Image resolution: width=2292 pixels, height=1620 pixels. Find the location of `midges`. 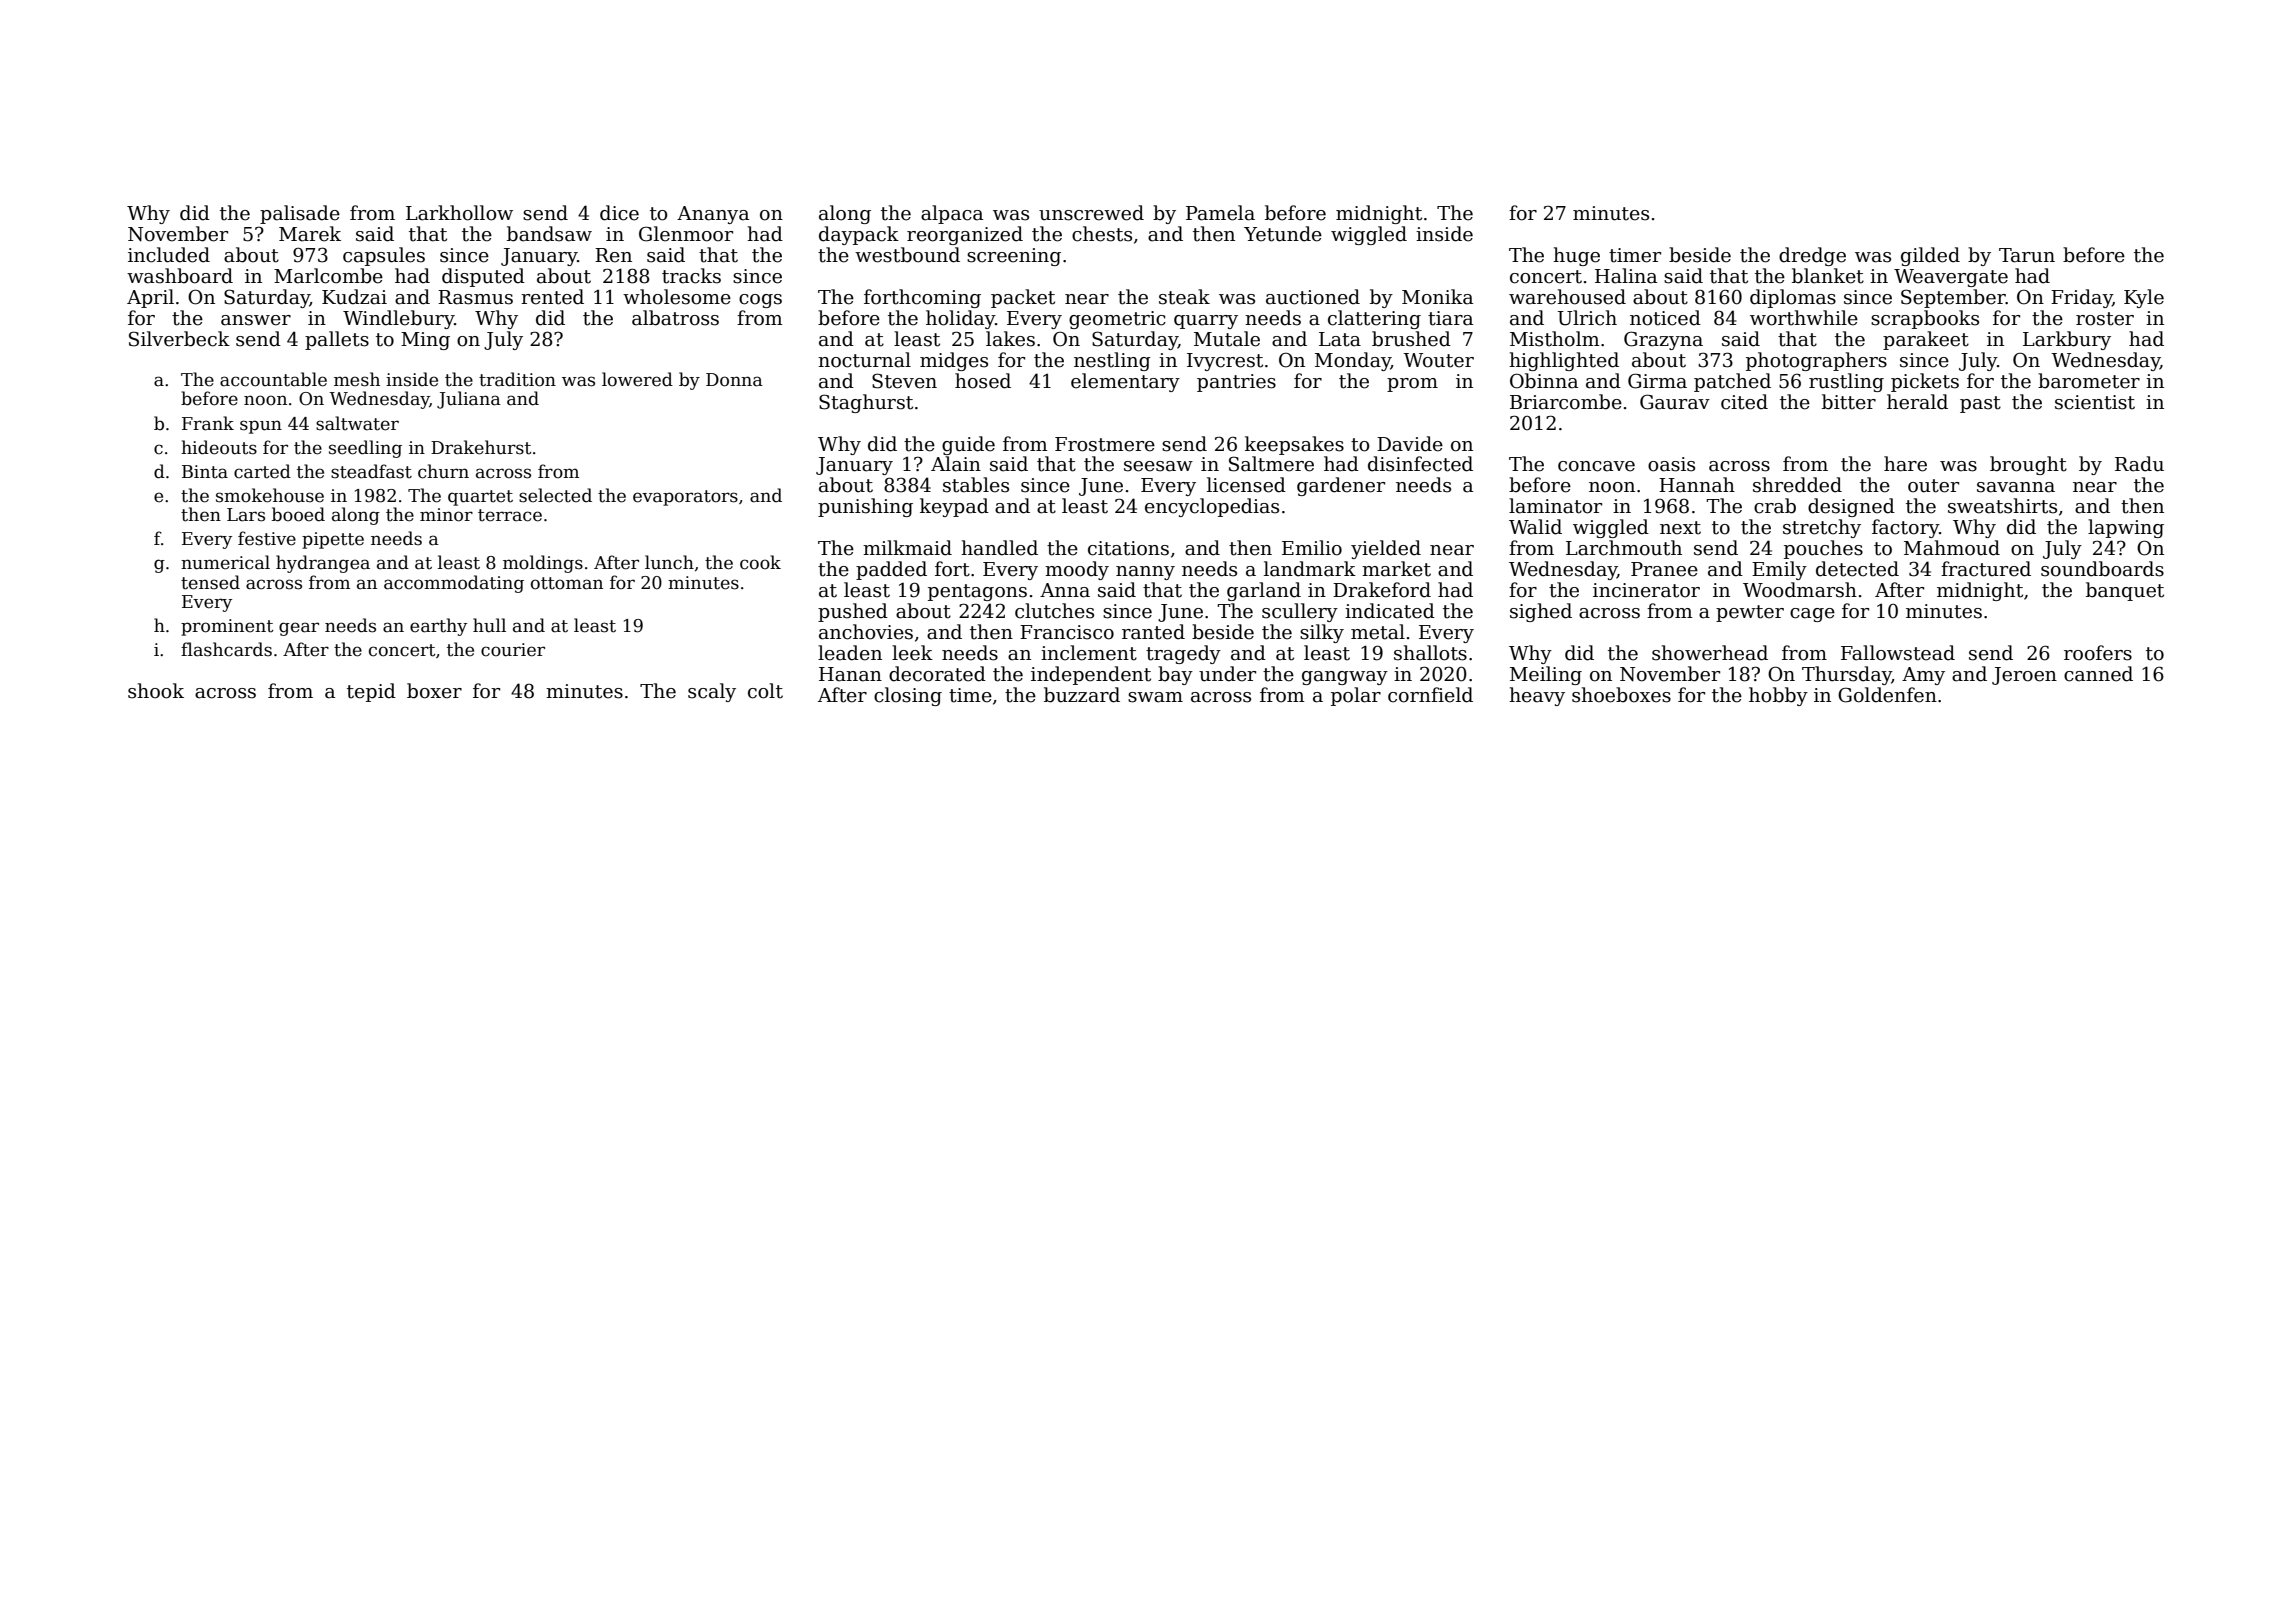

midges is located at coordinates (954, 361).
